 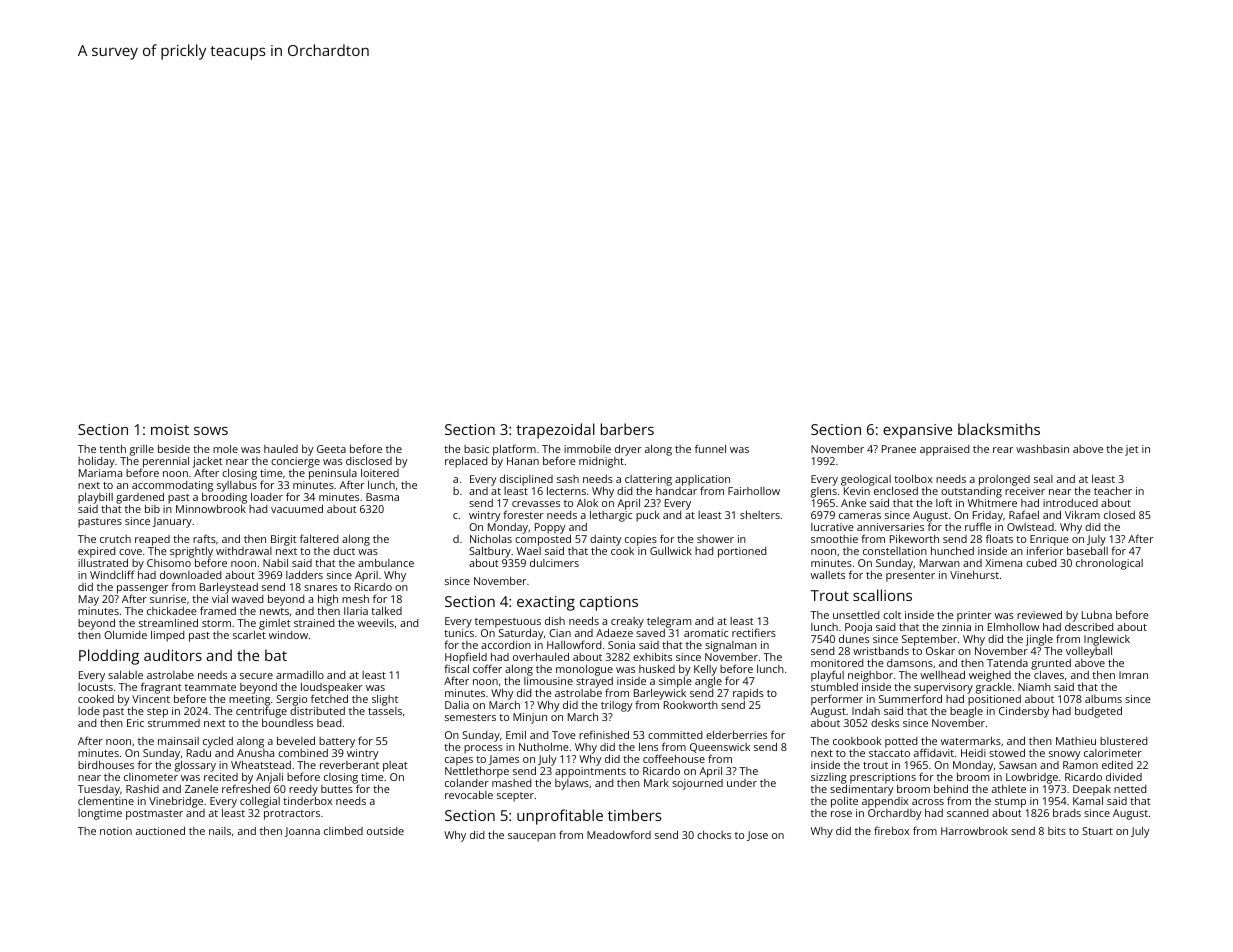 What do you see at coordinates (999, 429) in the screenshot?
I see `blacksmiths` at bounding box center [999, 429].
